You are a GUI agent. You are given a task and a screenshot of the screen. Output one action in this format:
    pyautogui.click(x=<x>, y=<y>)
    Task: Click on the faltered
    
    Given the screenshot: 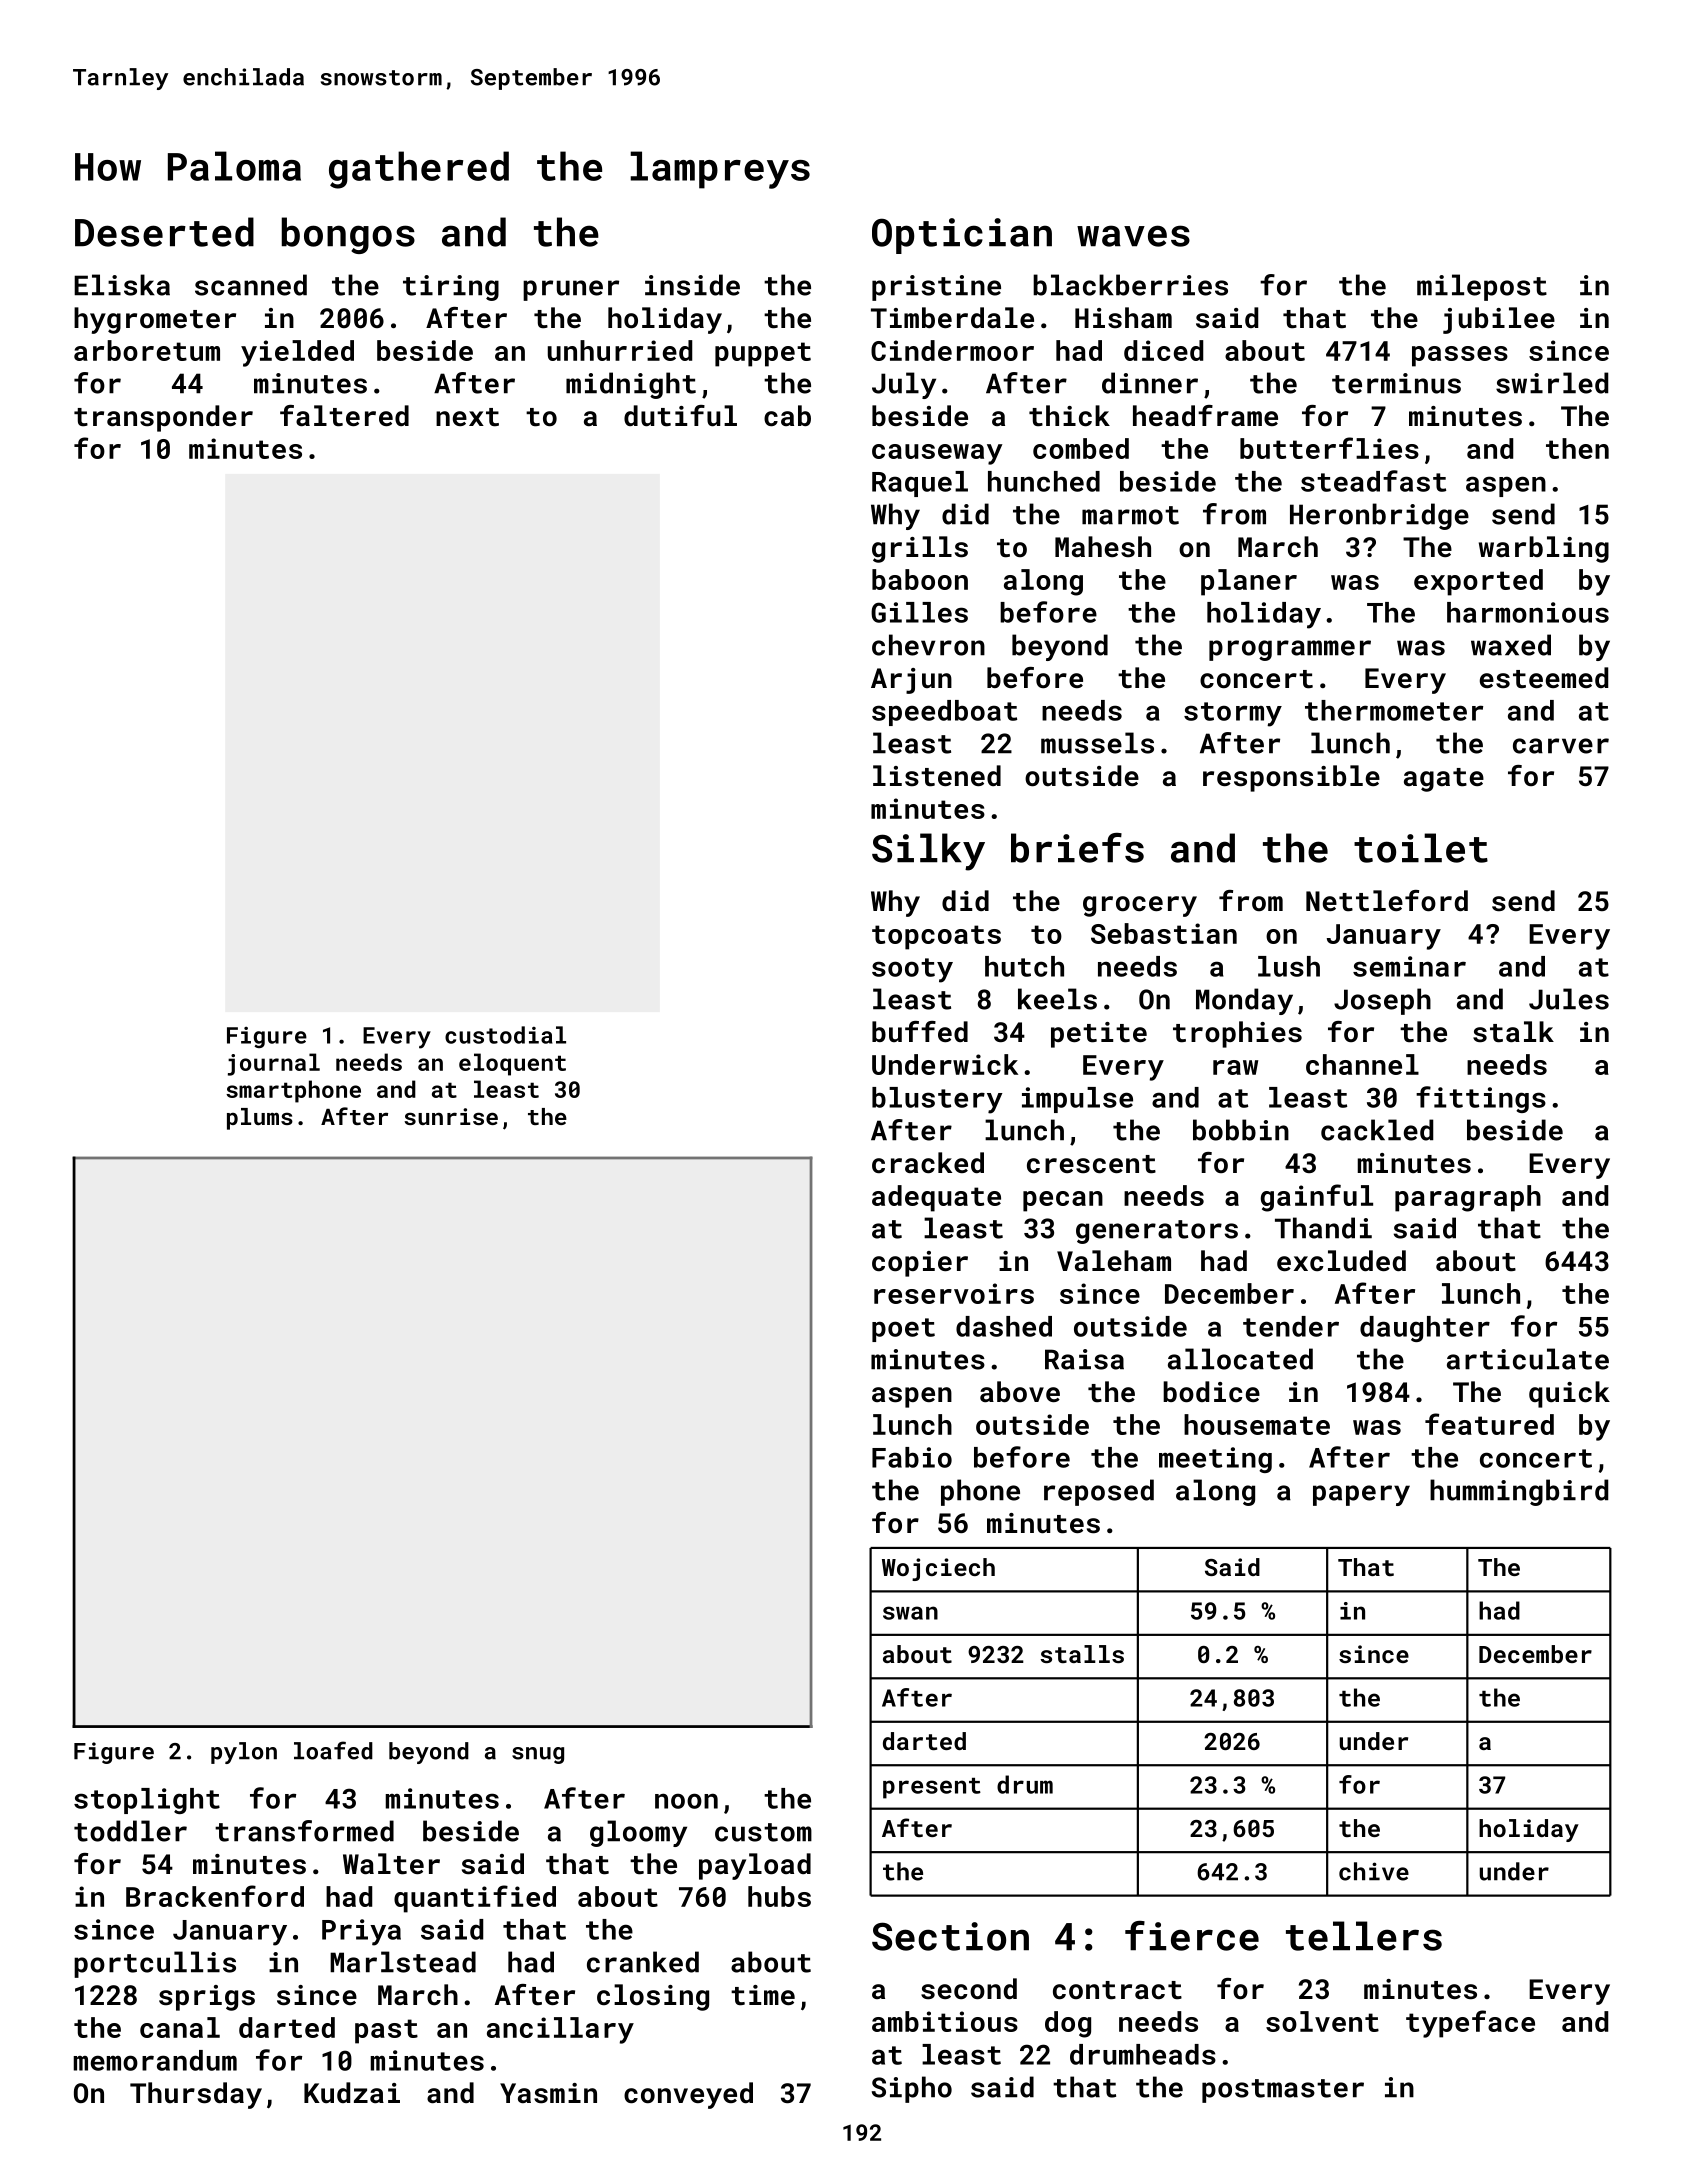 What is the action you would take?
    pyautogui.click(x=344, y=416)
